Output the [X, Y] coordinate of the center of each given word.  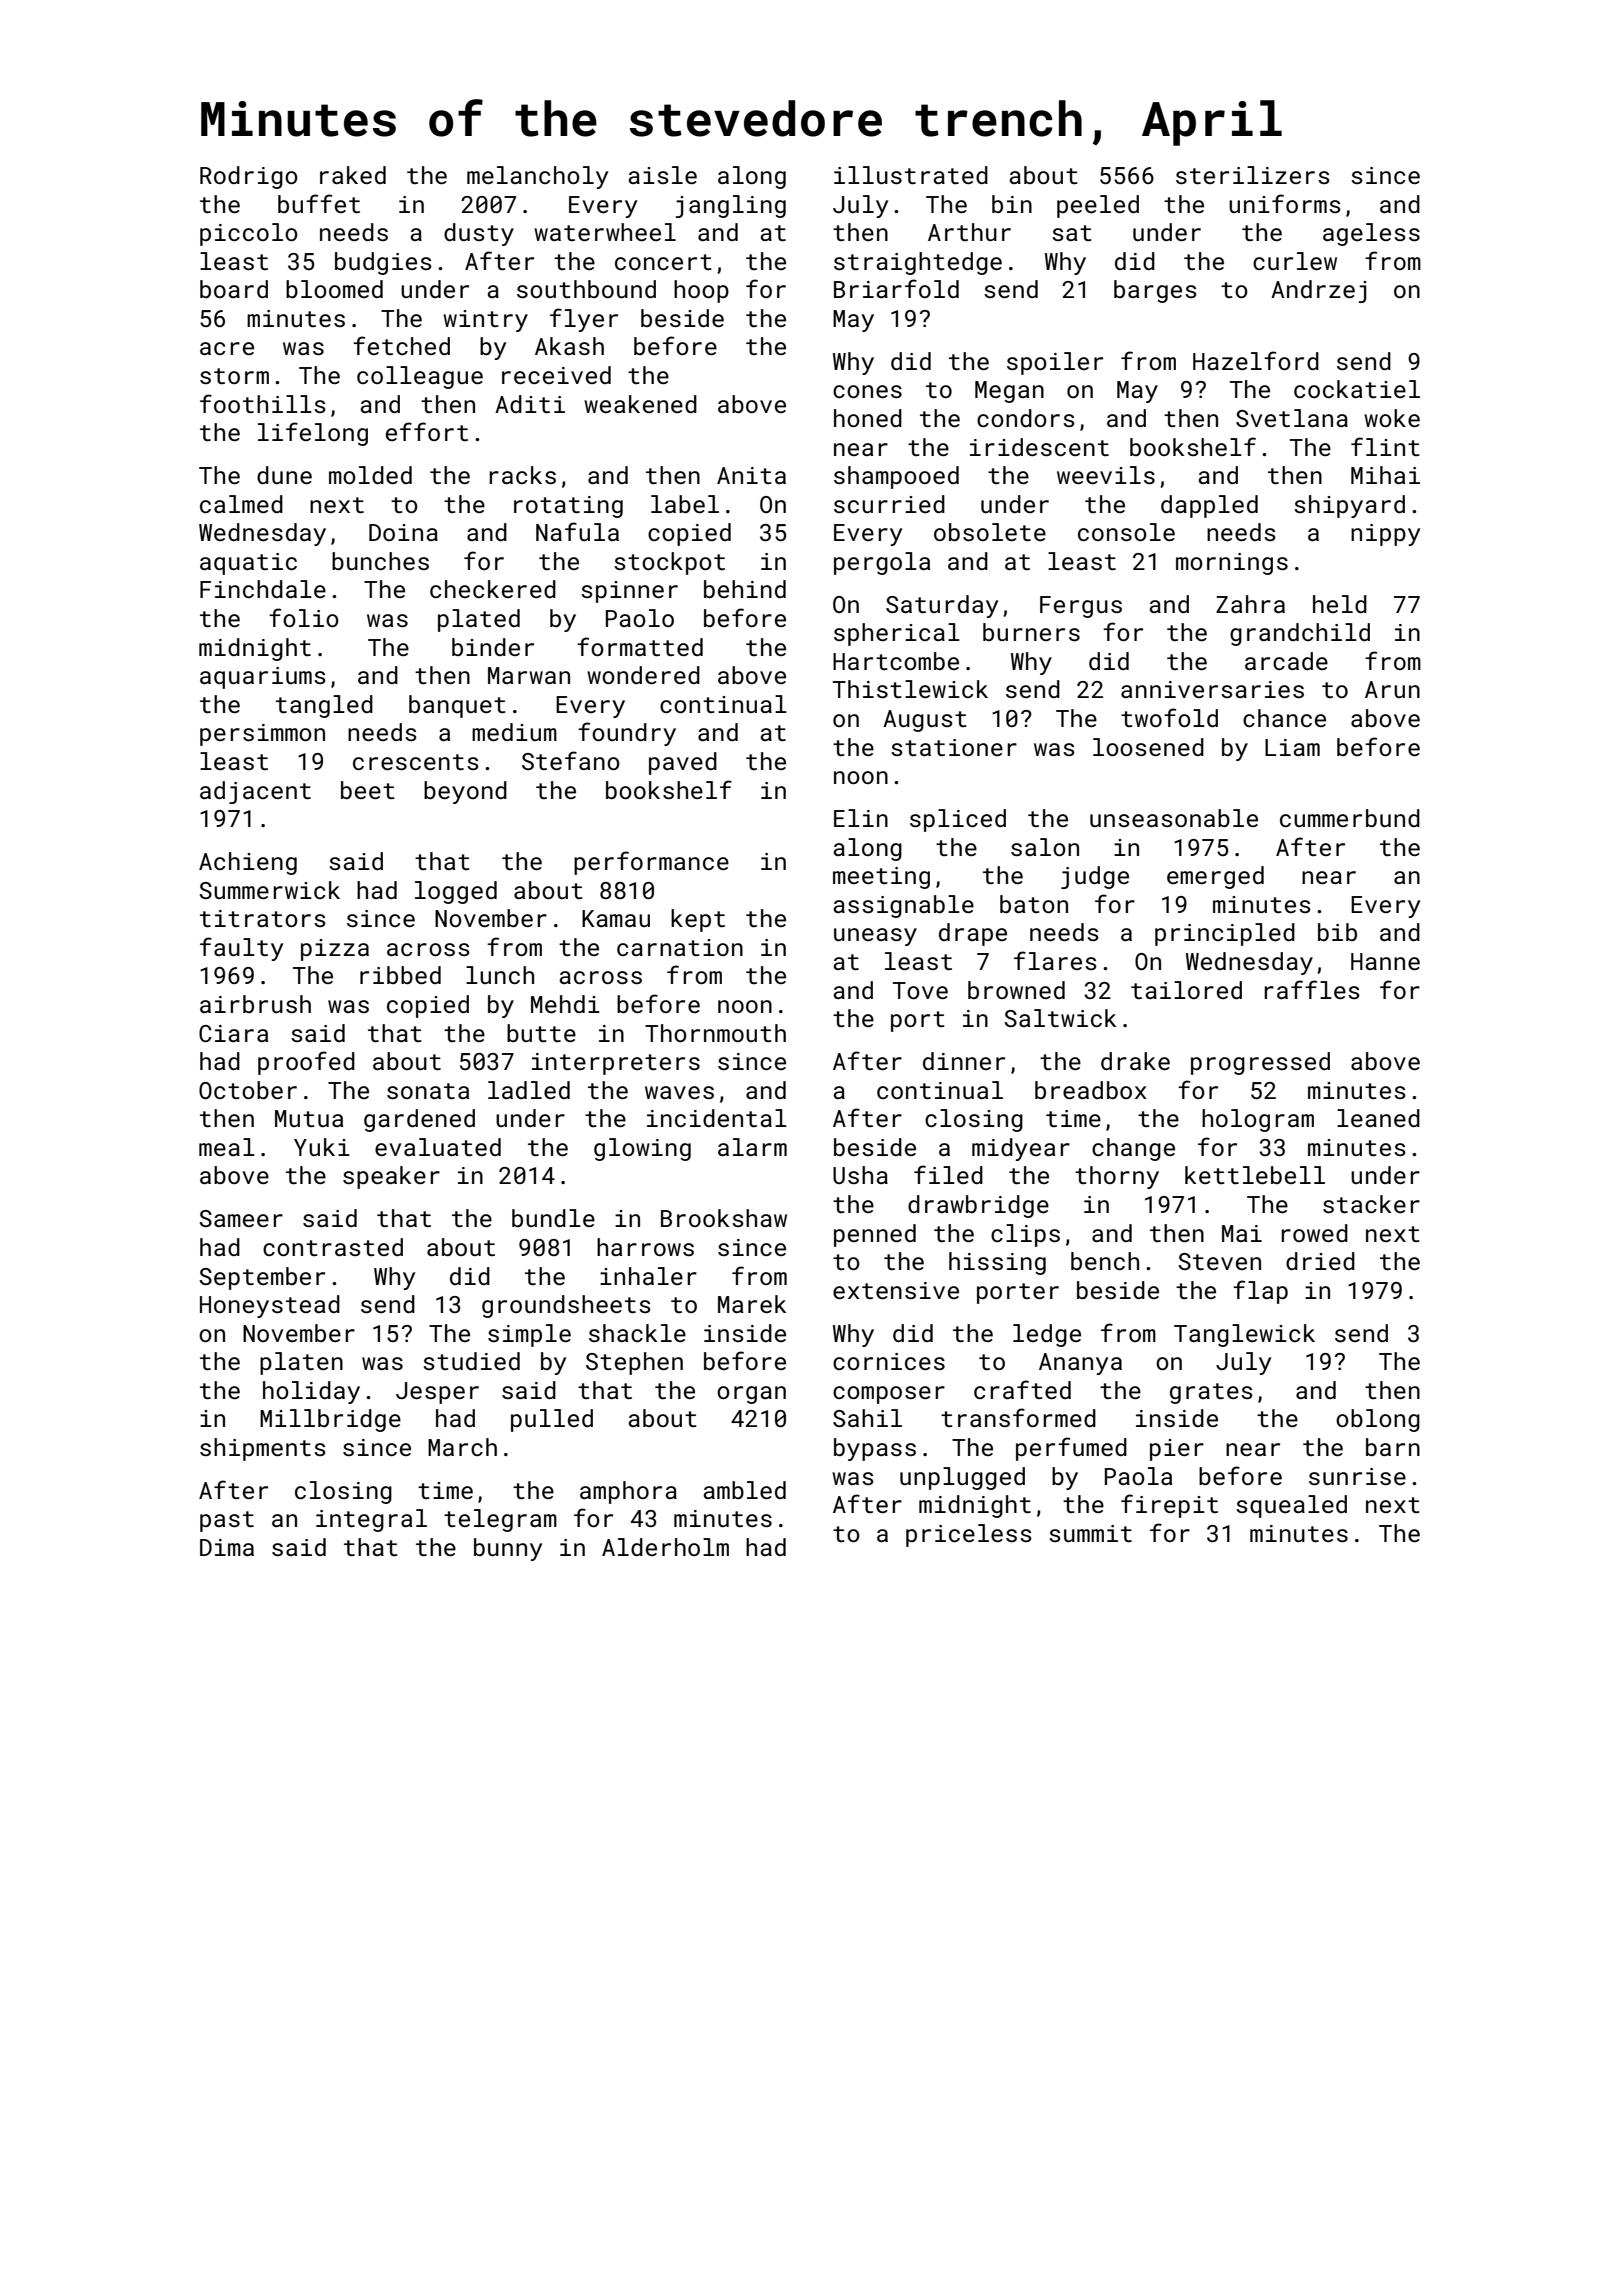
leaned [1378, 1118]
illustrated [911, 175]
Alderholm [665, 1547]
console [1126, 532]
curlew [1295, 261]
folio [304, 617]
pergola [882, 563]
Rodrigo [249, 177]
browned [1016, 990]
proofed [306, 1063]
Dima [227, 1547]
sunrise [1357, 1476]
